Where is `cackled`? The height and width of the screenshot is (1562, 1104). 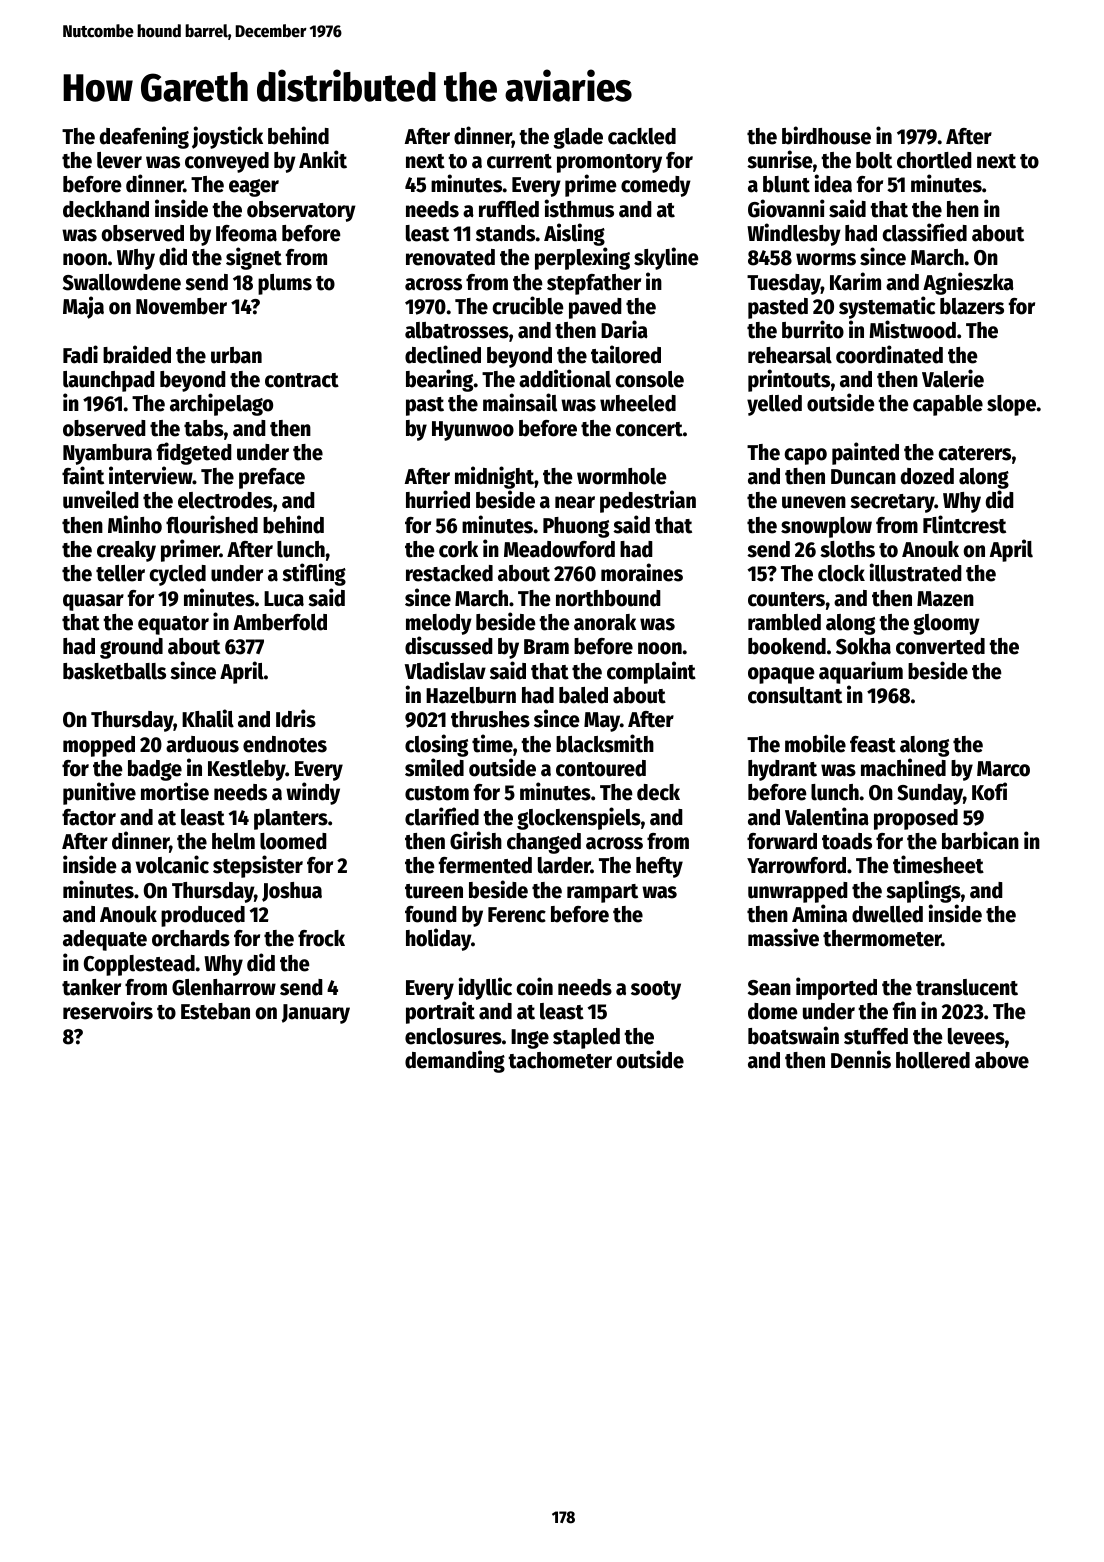 cackled is located at coordinates (642, 136).
